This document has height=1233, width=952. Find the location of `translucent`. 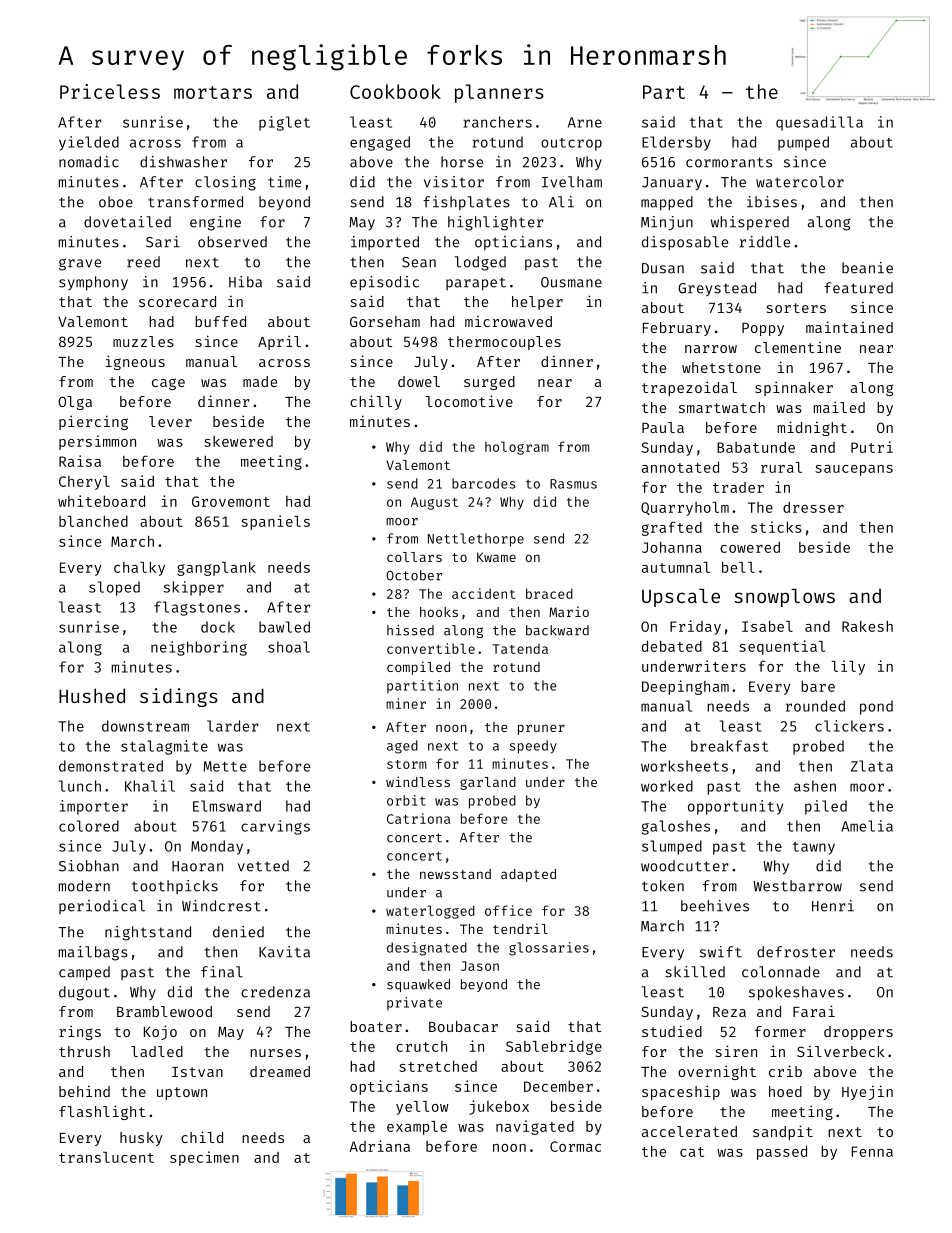

translucent is located at coordinates (106, 1157).
